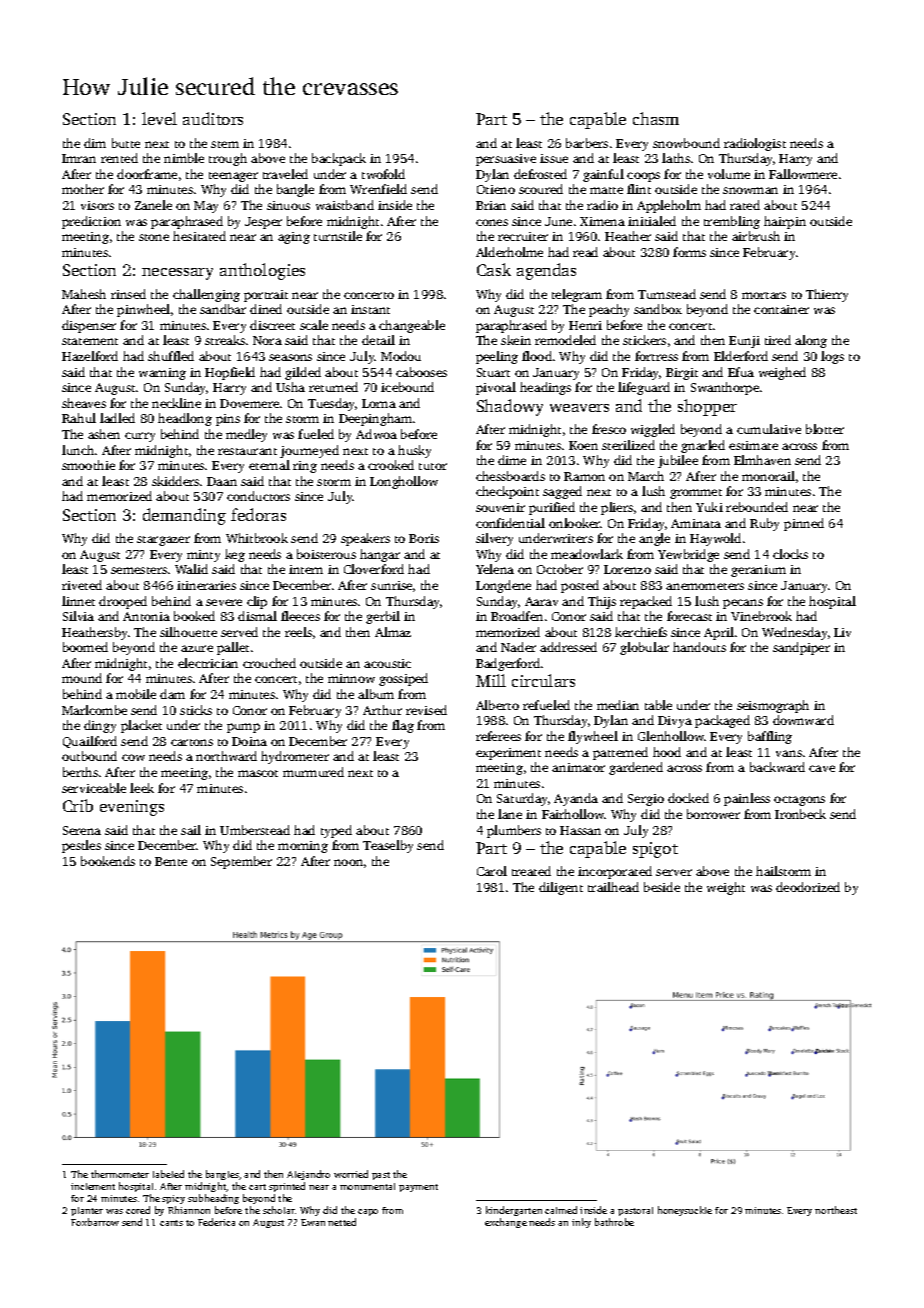 This document has width=924, height=1308. Describe the element at coordinates (803, 174) in the document. I see `Fallowmere` at that location.
